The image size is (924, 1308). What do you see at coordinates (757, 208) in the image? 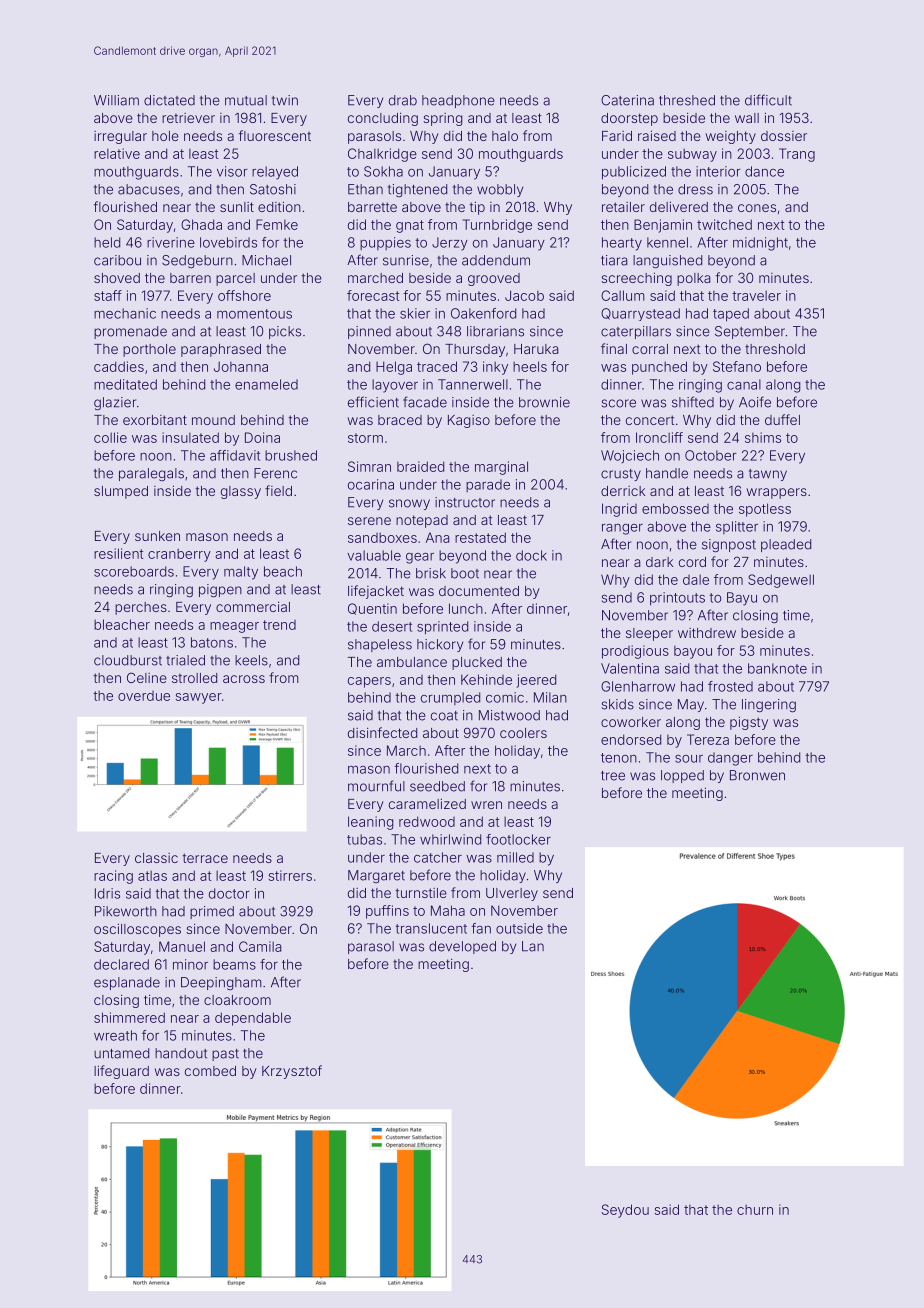
I see `cones` at bounding box center [757, 208].
